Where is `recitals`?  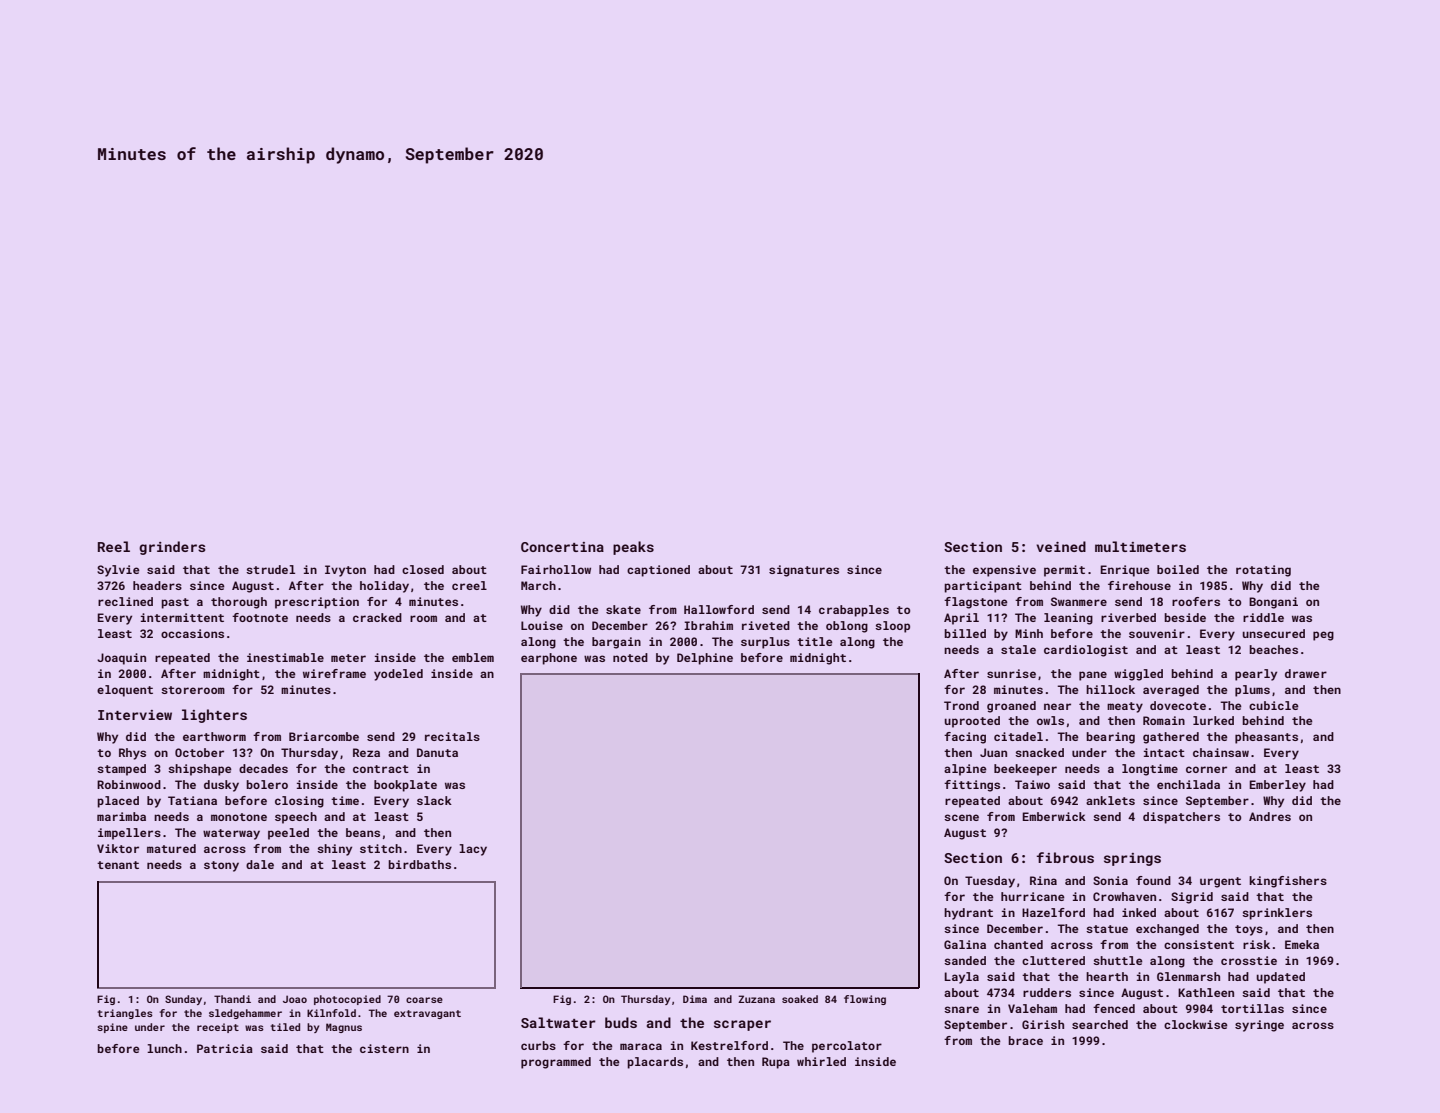
recitals is located at coordinates (452, 736).
